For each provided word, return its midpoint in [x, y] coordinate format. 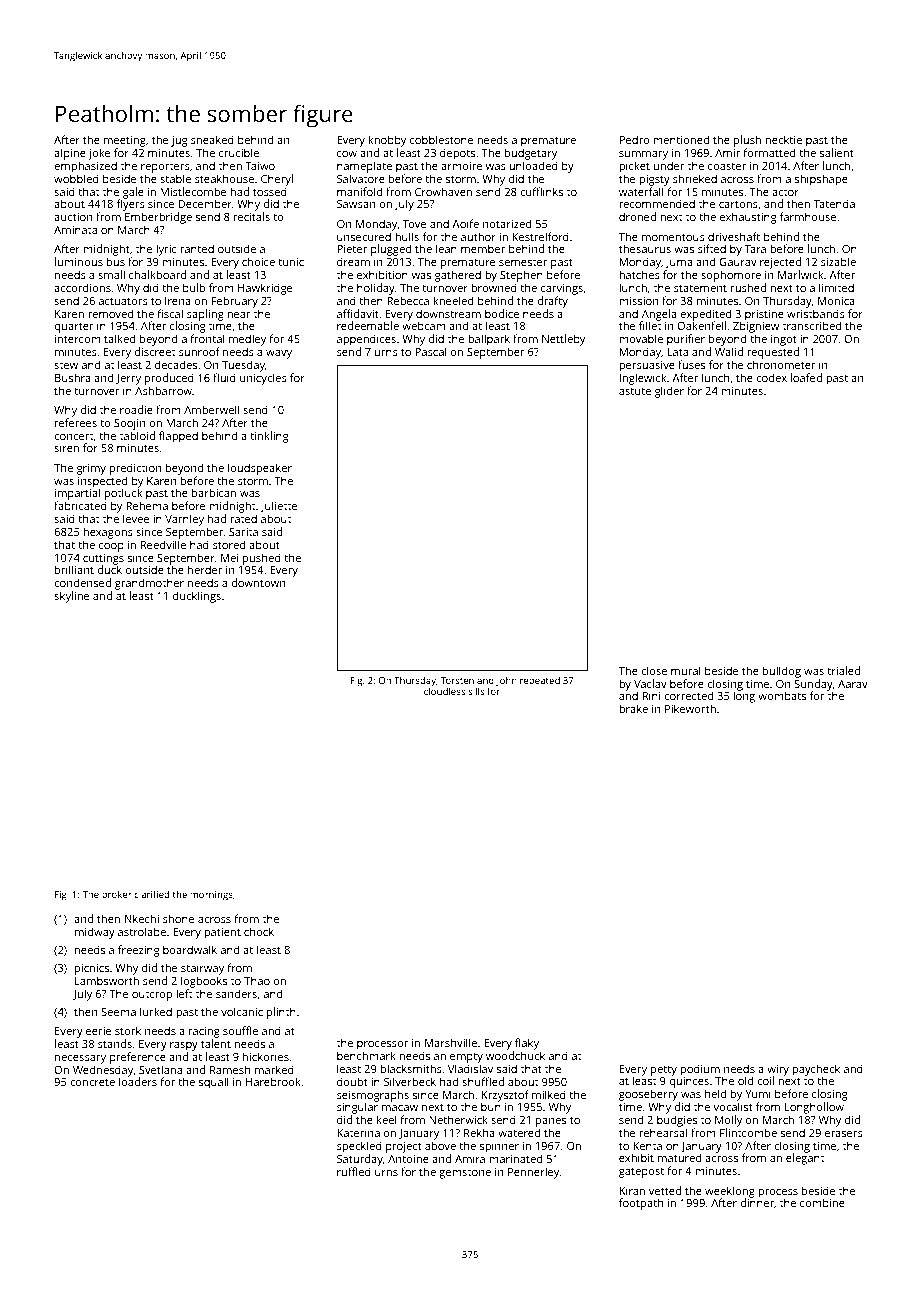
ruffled [354, 1171]
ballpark [489, 340]
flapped [178, 437]
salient [837, 152]
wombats [782, 695]
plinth [281, 1013]
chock [259, 931]
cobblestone [441, 139]
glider [669, 392]
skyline [71, 597]
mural [686, 670]
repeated [540, 681]
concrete [92, 1082]
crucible [239, 152]
